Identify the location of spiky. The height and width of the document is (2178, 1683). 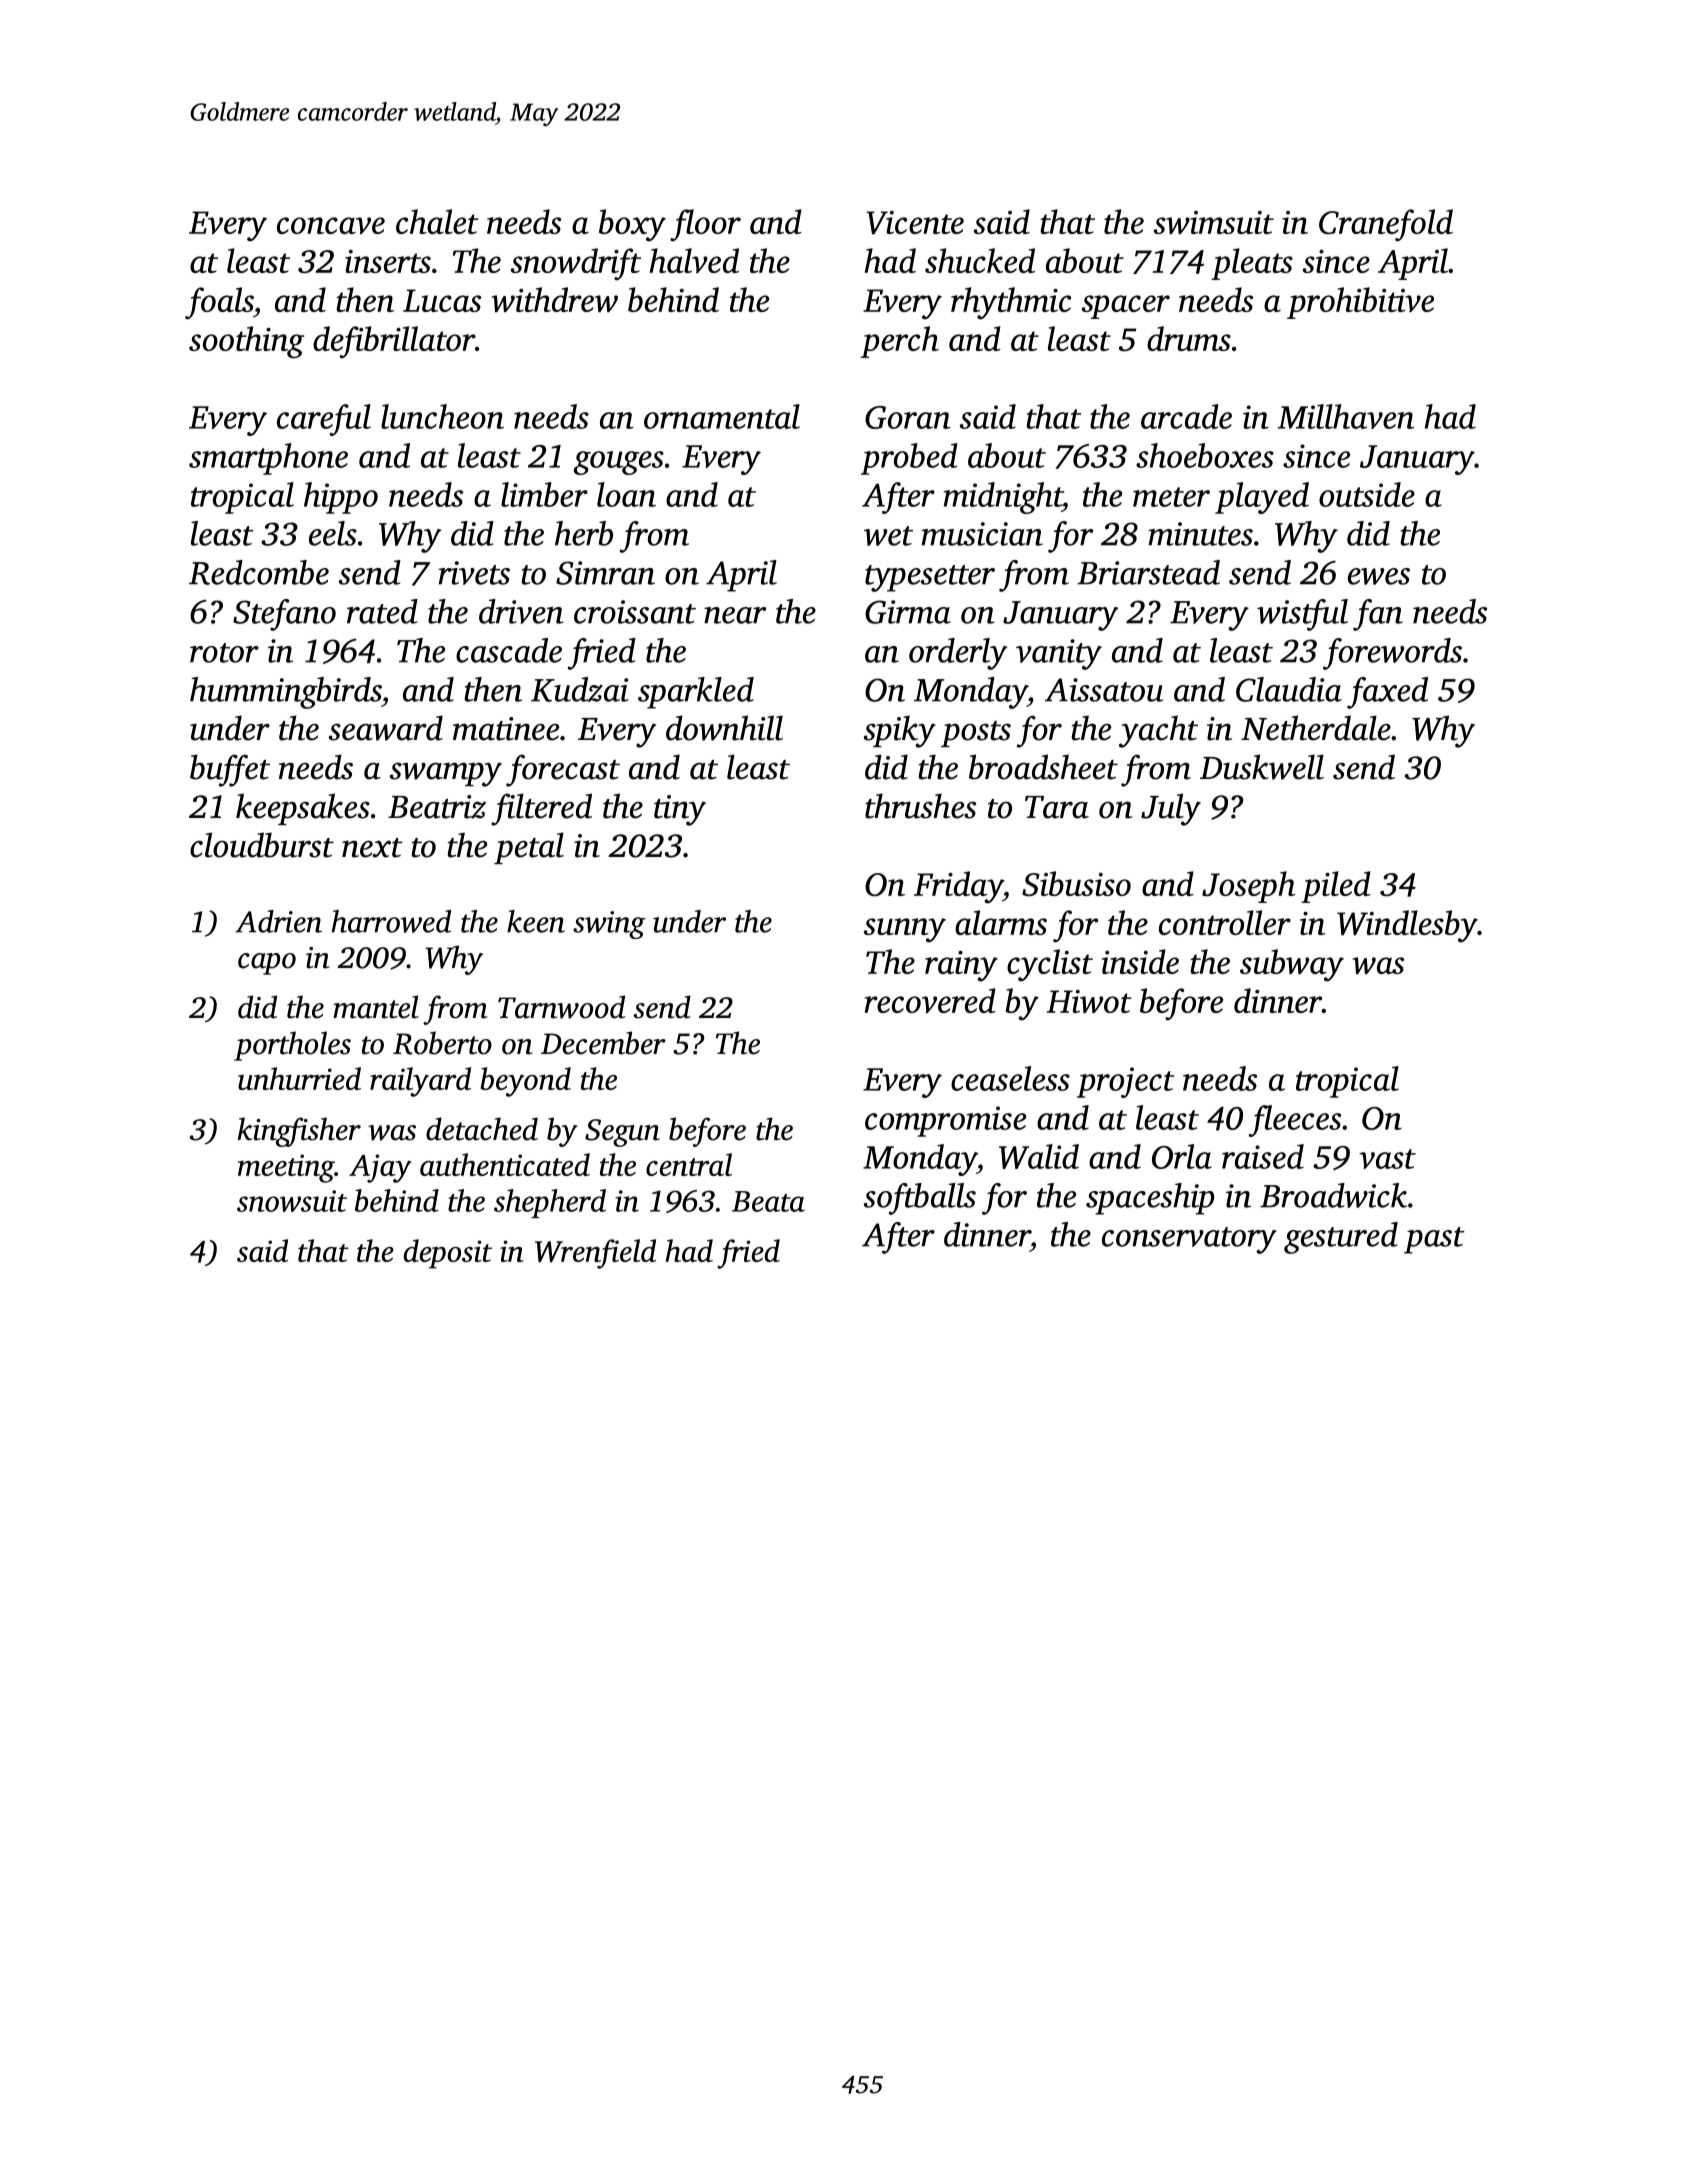
(900, 731).
